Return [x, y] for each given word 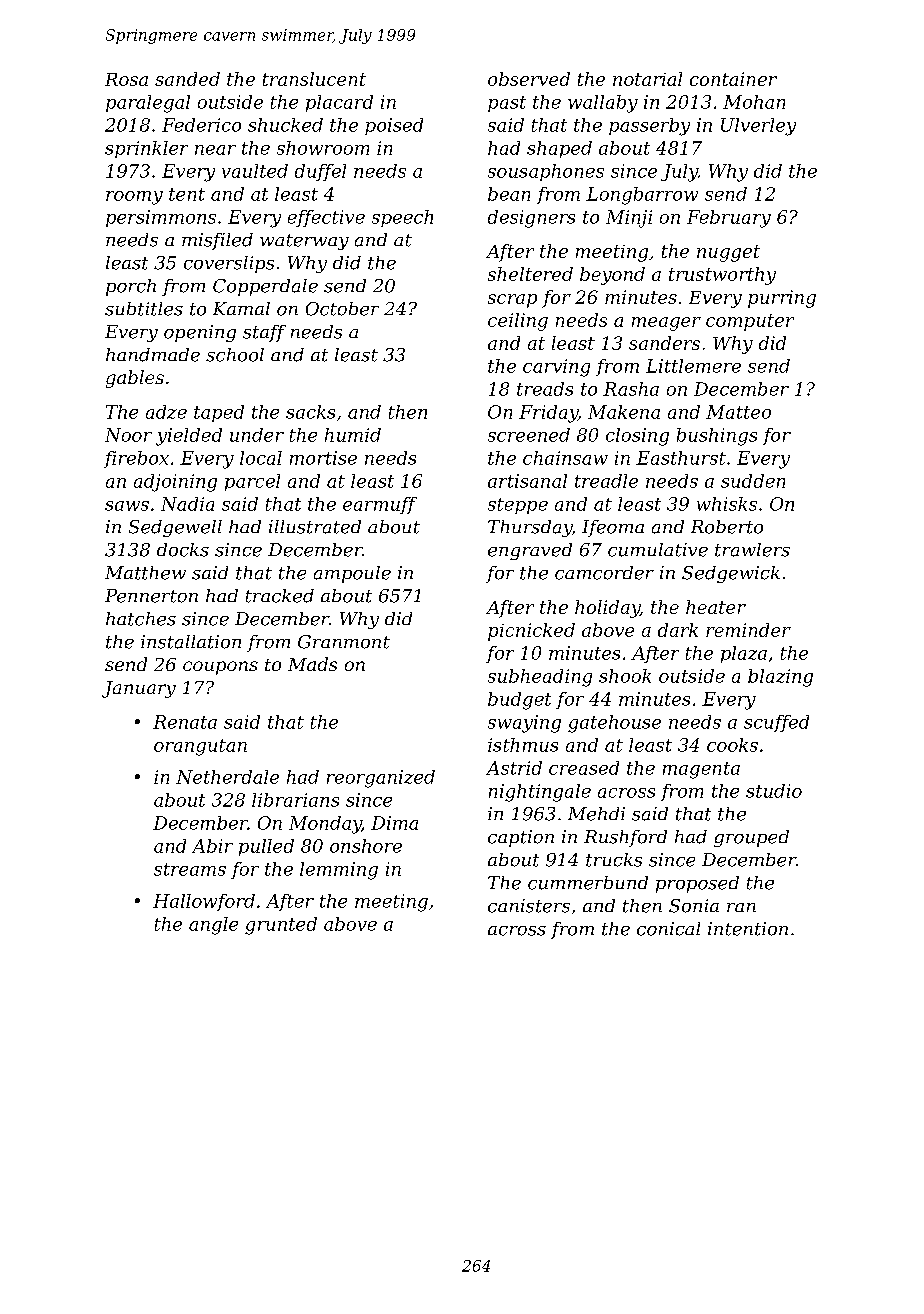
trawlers [752, 550]
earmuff [380, 505]
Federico [201, 125]
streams [190, 869]
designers [531, 219]
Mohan [754, 102]
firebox [136, 459]
